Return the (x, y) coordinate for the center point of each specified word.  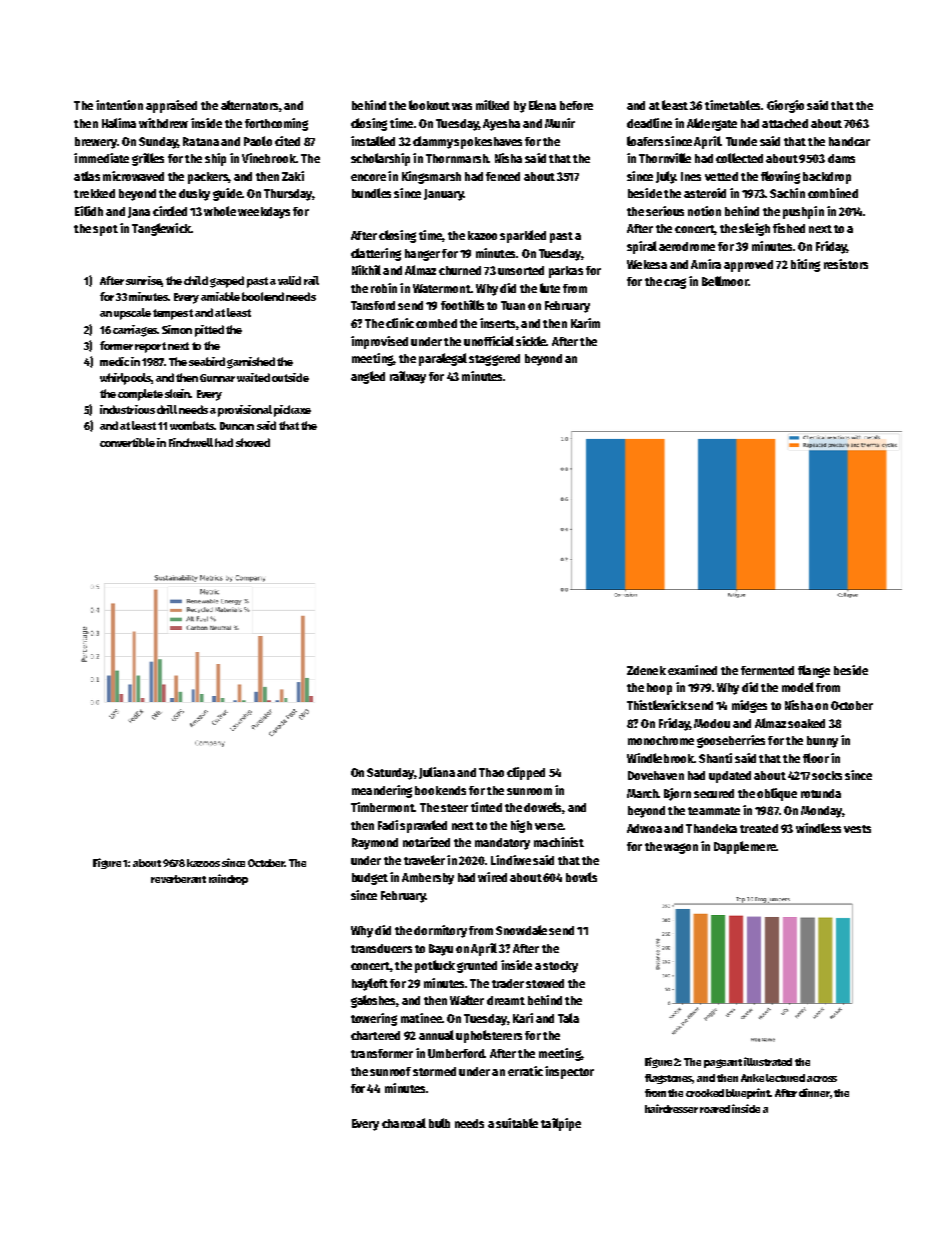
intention (119, 105)
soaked (806, 723)
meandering (382, 791)
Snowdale (521, 930)
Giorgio (785, 106)
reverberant (178, 879)
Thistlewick (657, 705)
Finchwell (191, 442)
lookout (429, 105)
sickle (531, 341)
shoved (253, 442)
